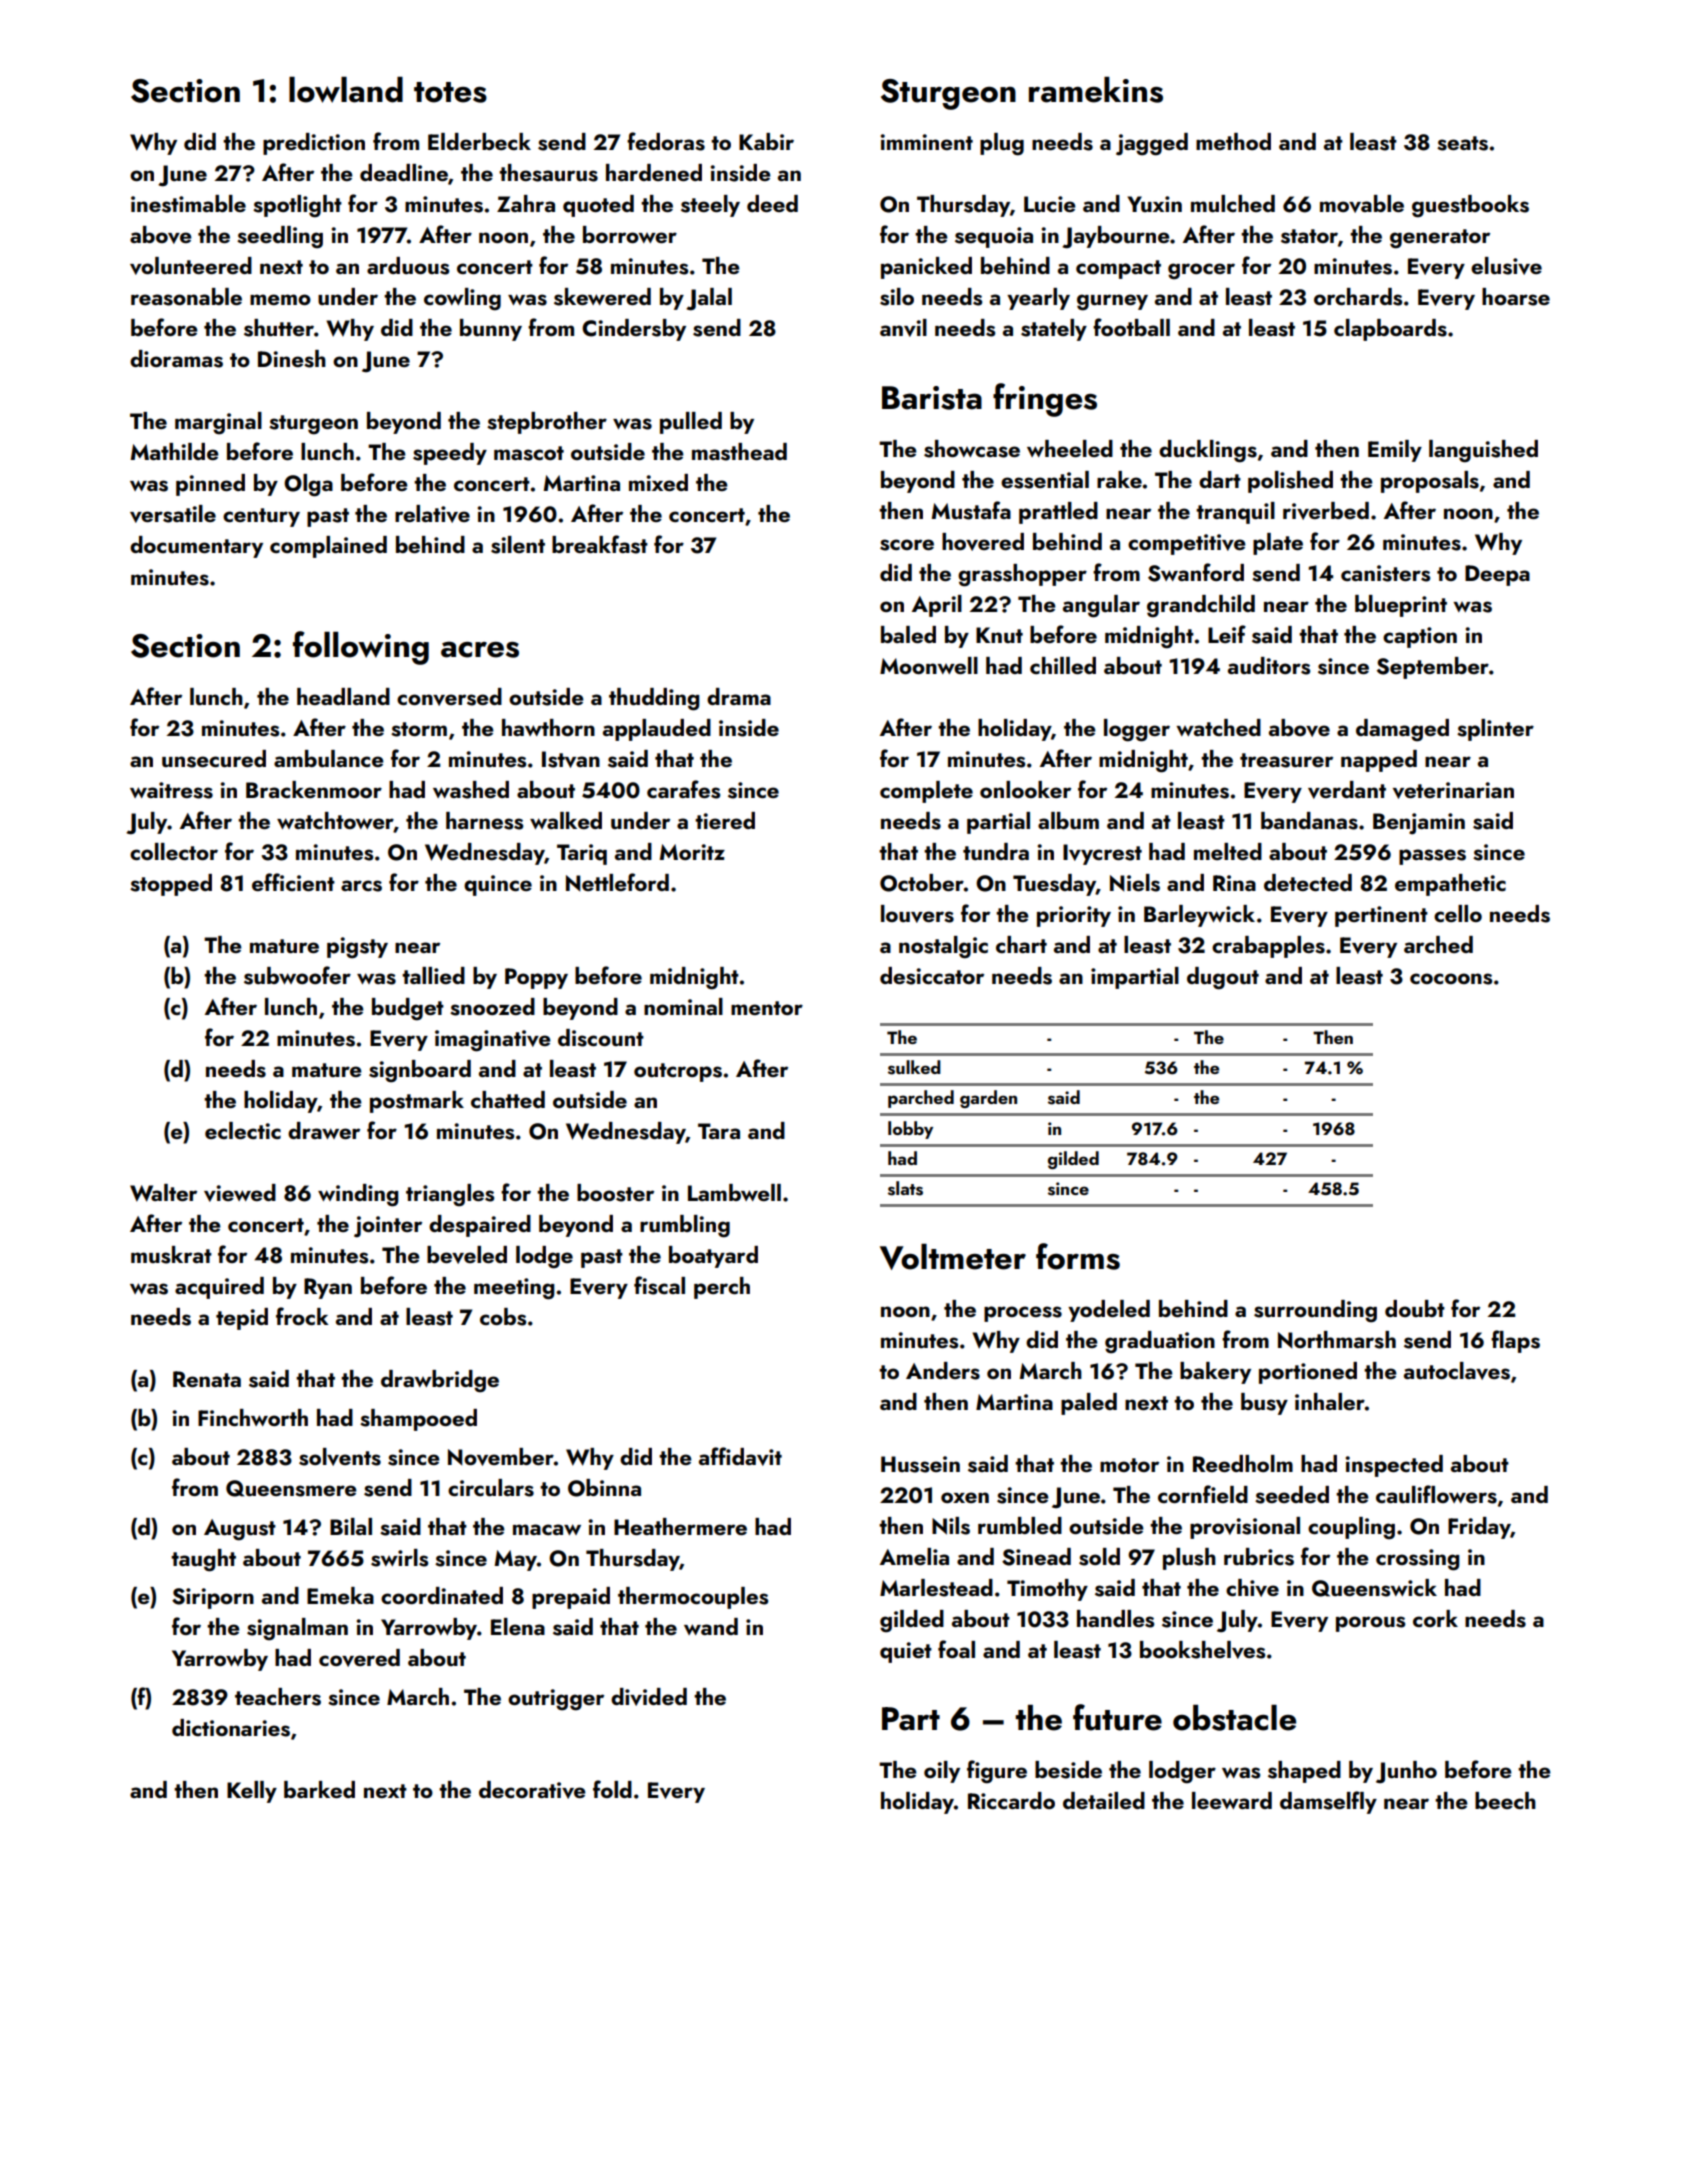 The width and height of the screenshot is (1683, 2178). What do you see at coordinates (420, 1071) in the screenshot?
I see `signboard` at bounding box center [420, 1071].
